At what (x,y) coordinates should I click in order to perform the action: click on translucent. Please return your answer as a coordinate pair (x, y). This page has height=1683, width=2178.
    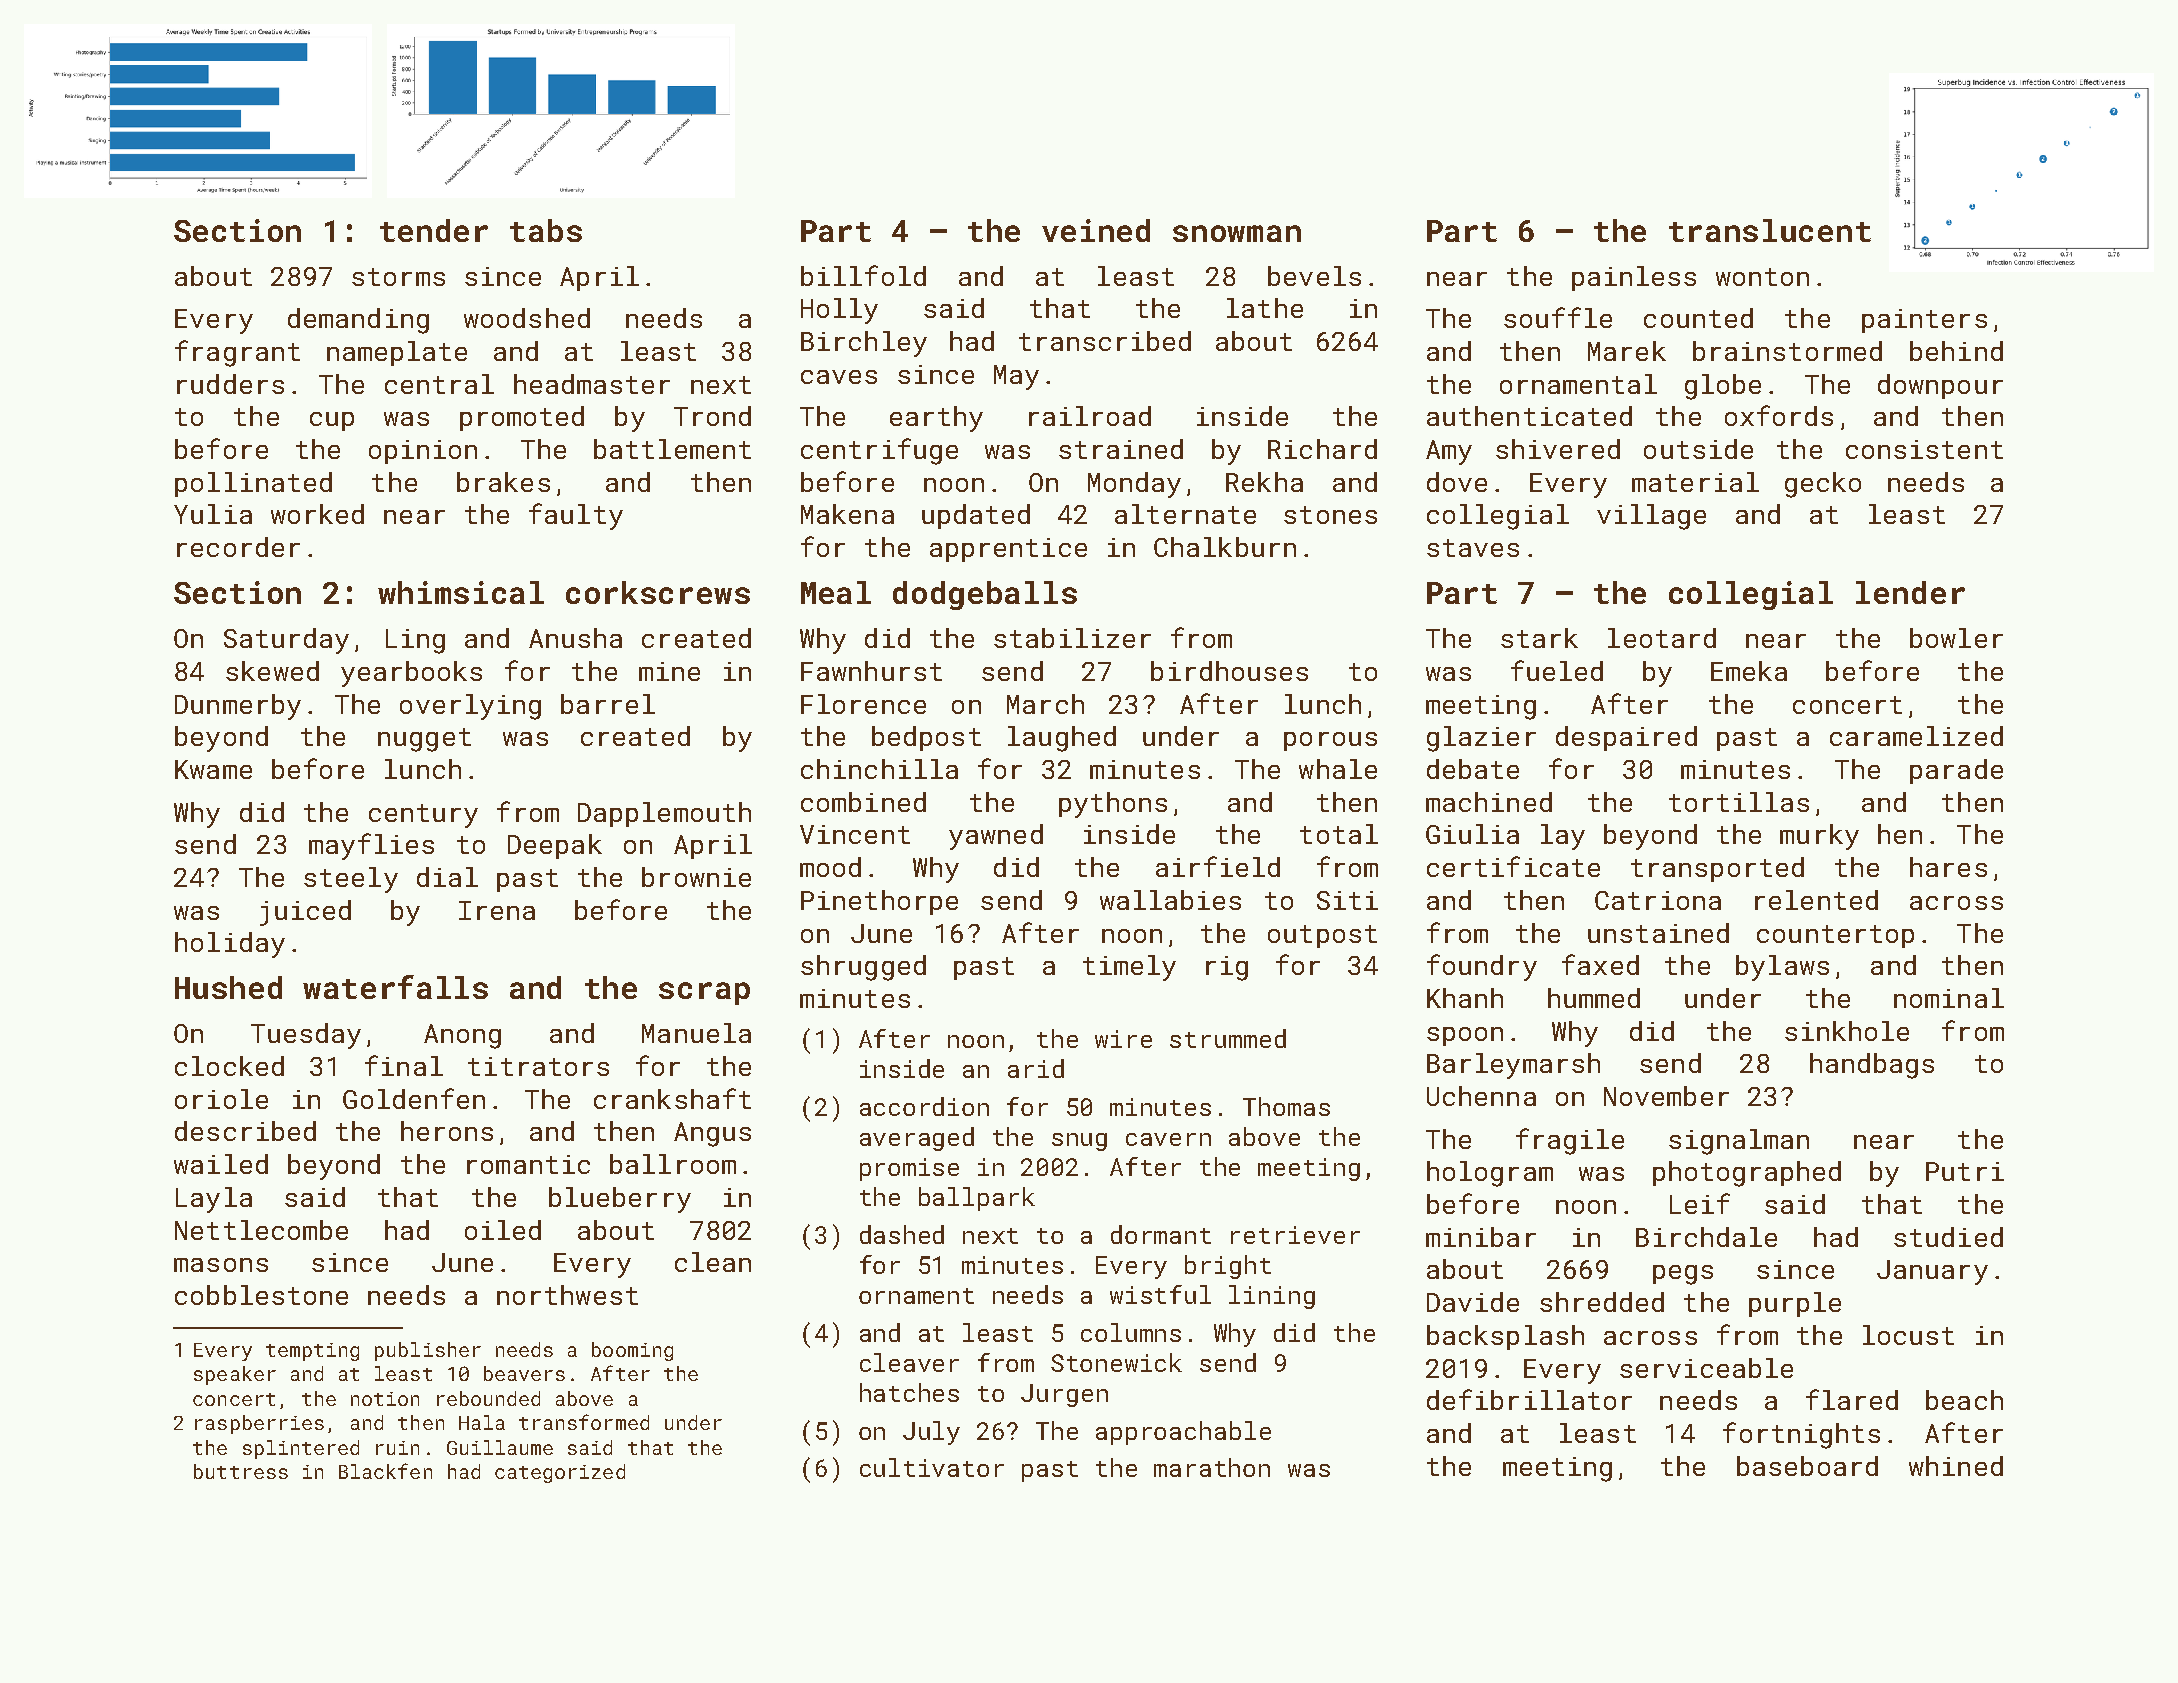
    Looking at the image, I should click on (1770, 230).
